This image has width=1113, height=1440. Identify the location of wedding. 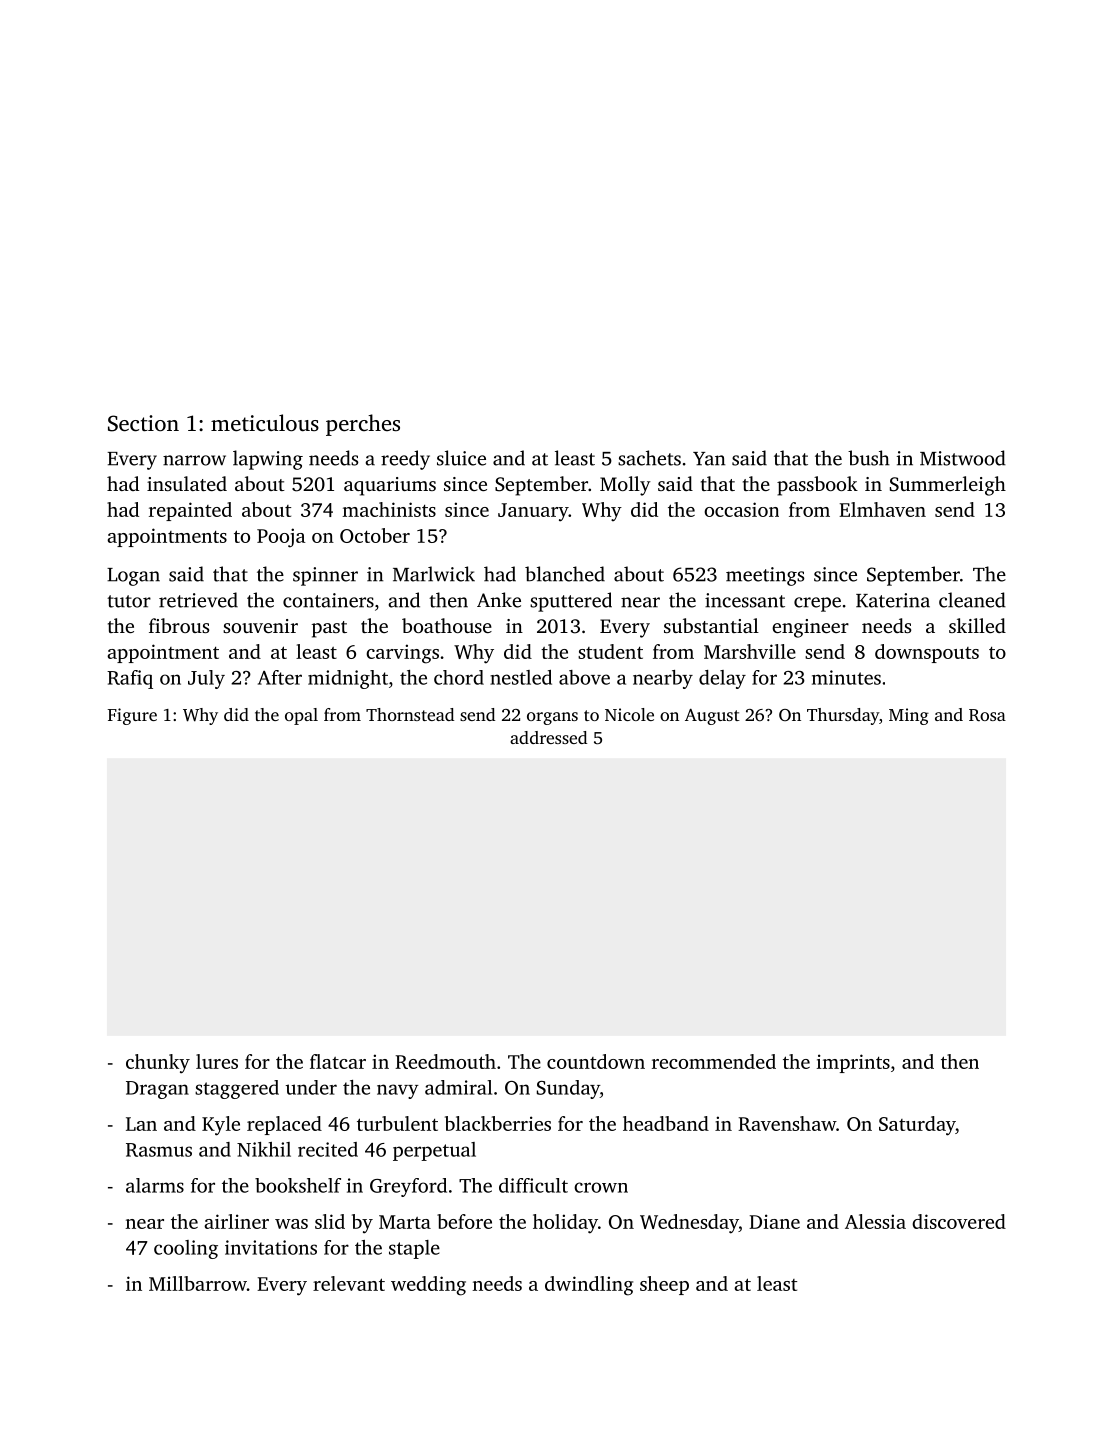
(428, 1286).
